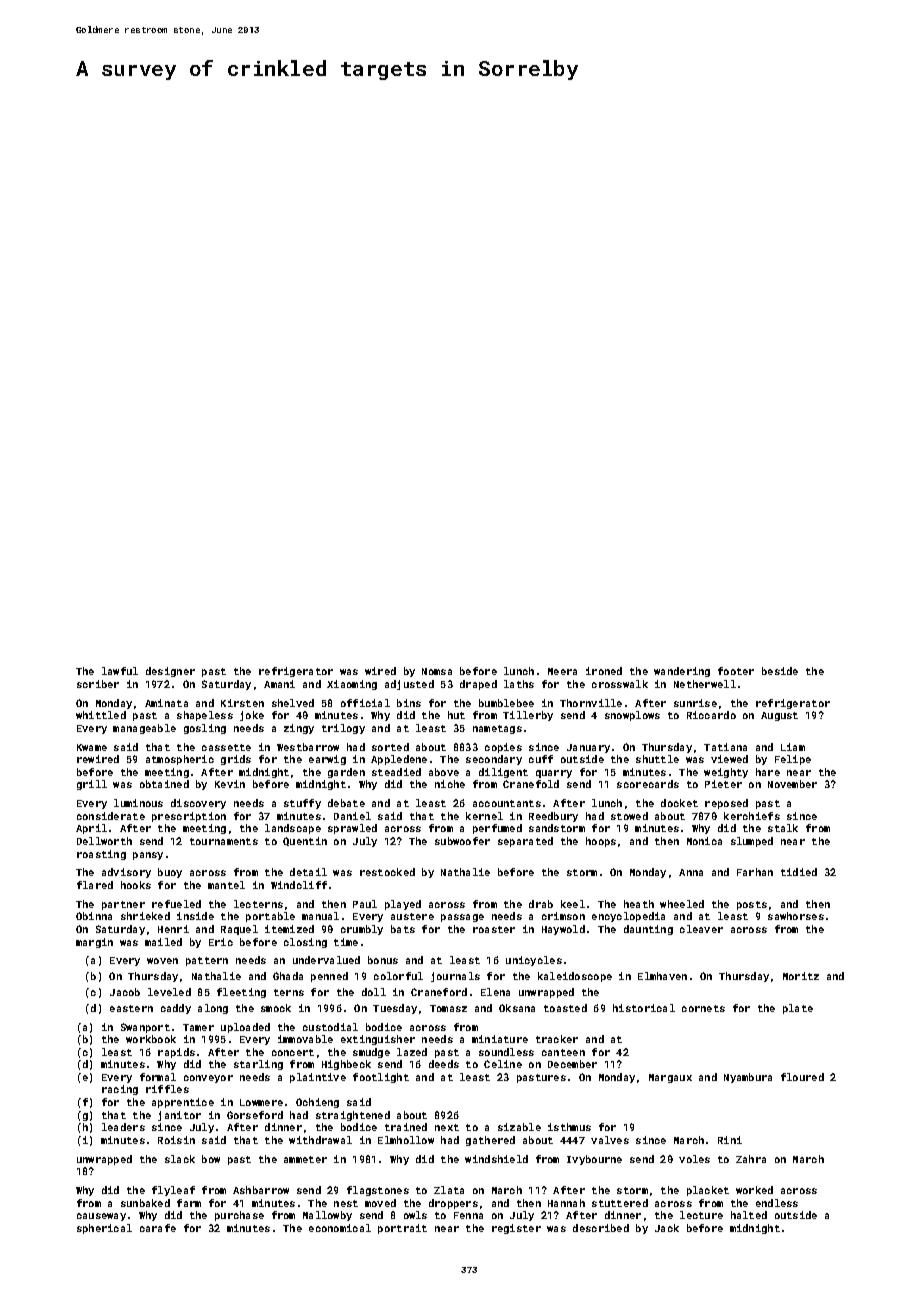  I want to click on plate, so click(798, 1009).
